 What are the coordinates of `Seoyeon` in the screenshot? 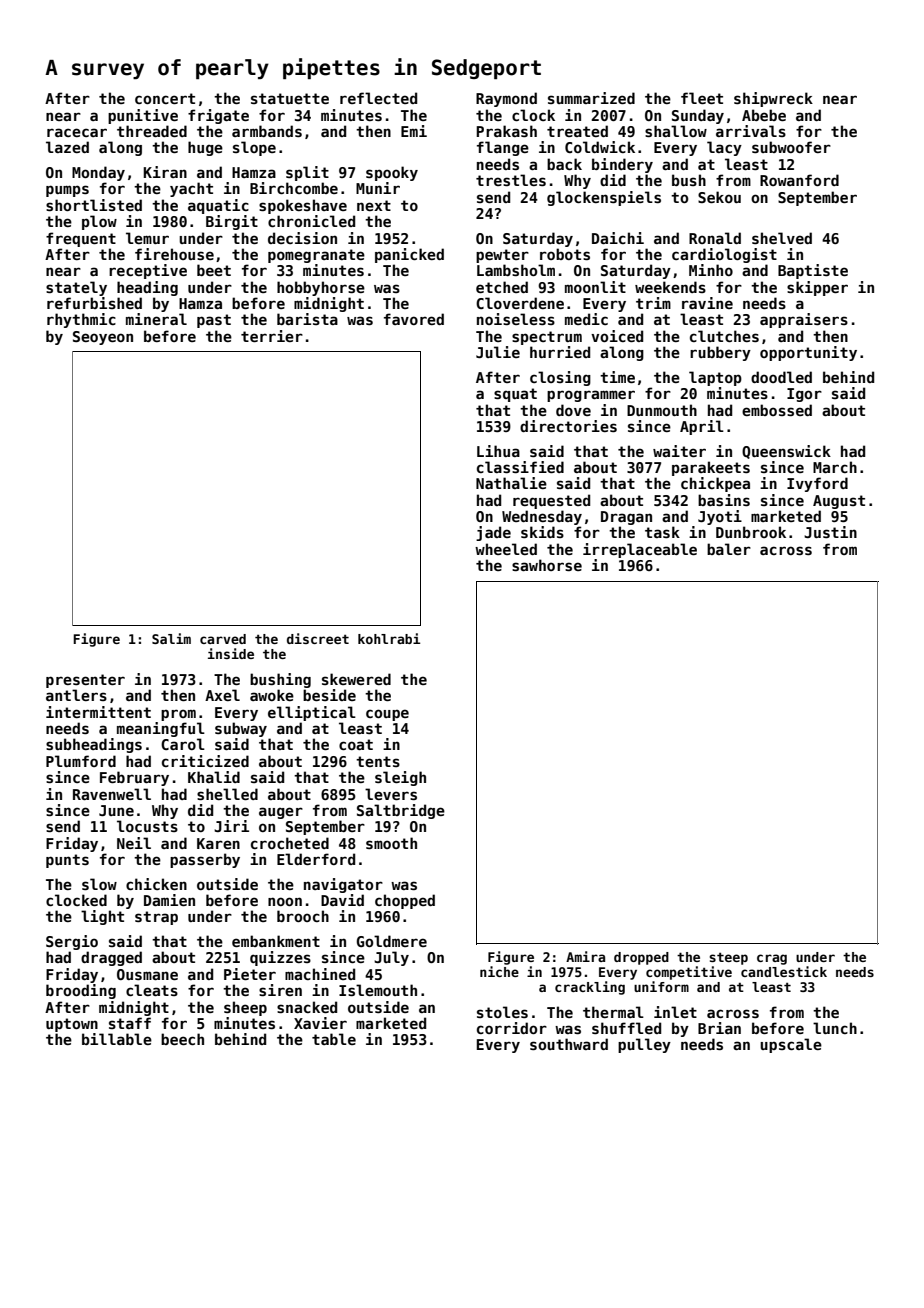 It's located at (103, 338).
